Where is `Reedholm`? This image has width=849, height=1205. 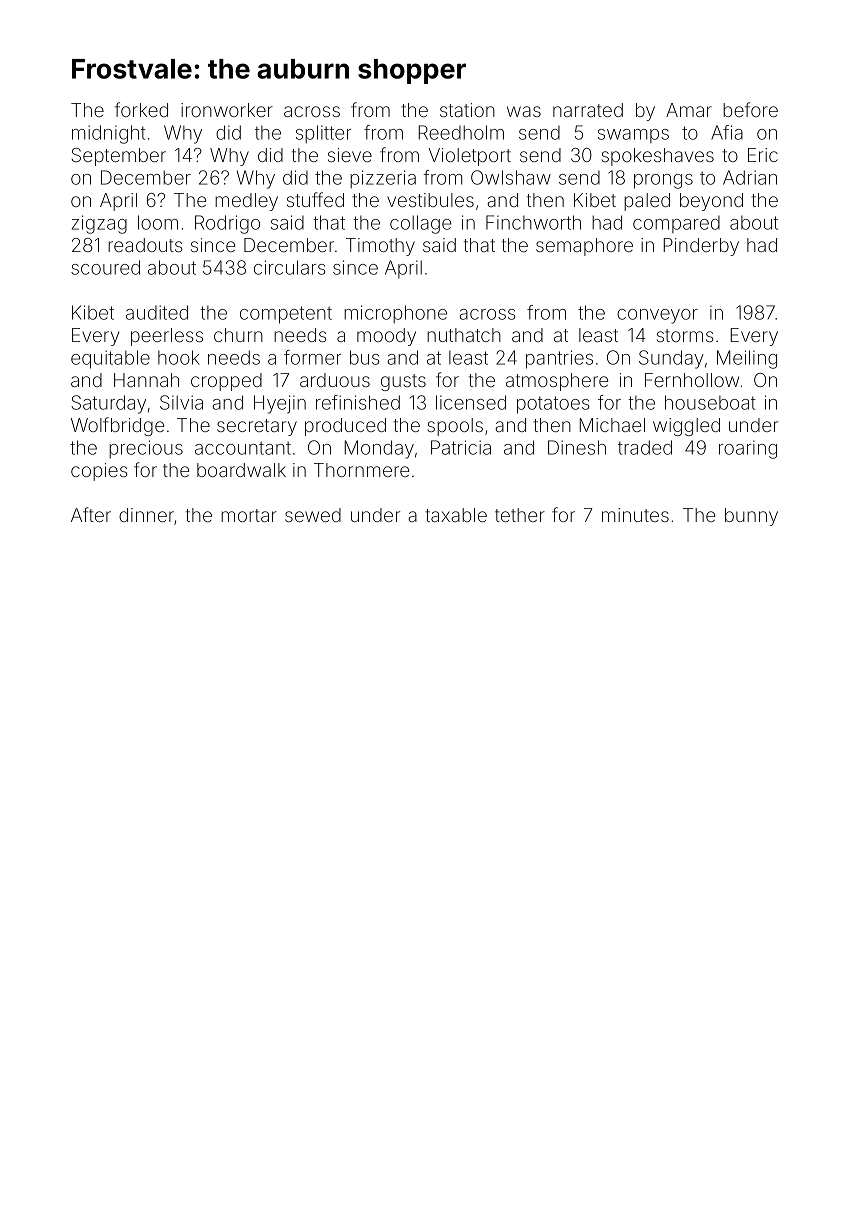
Reedholm is located at coordinates (461, 132).
